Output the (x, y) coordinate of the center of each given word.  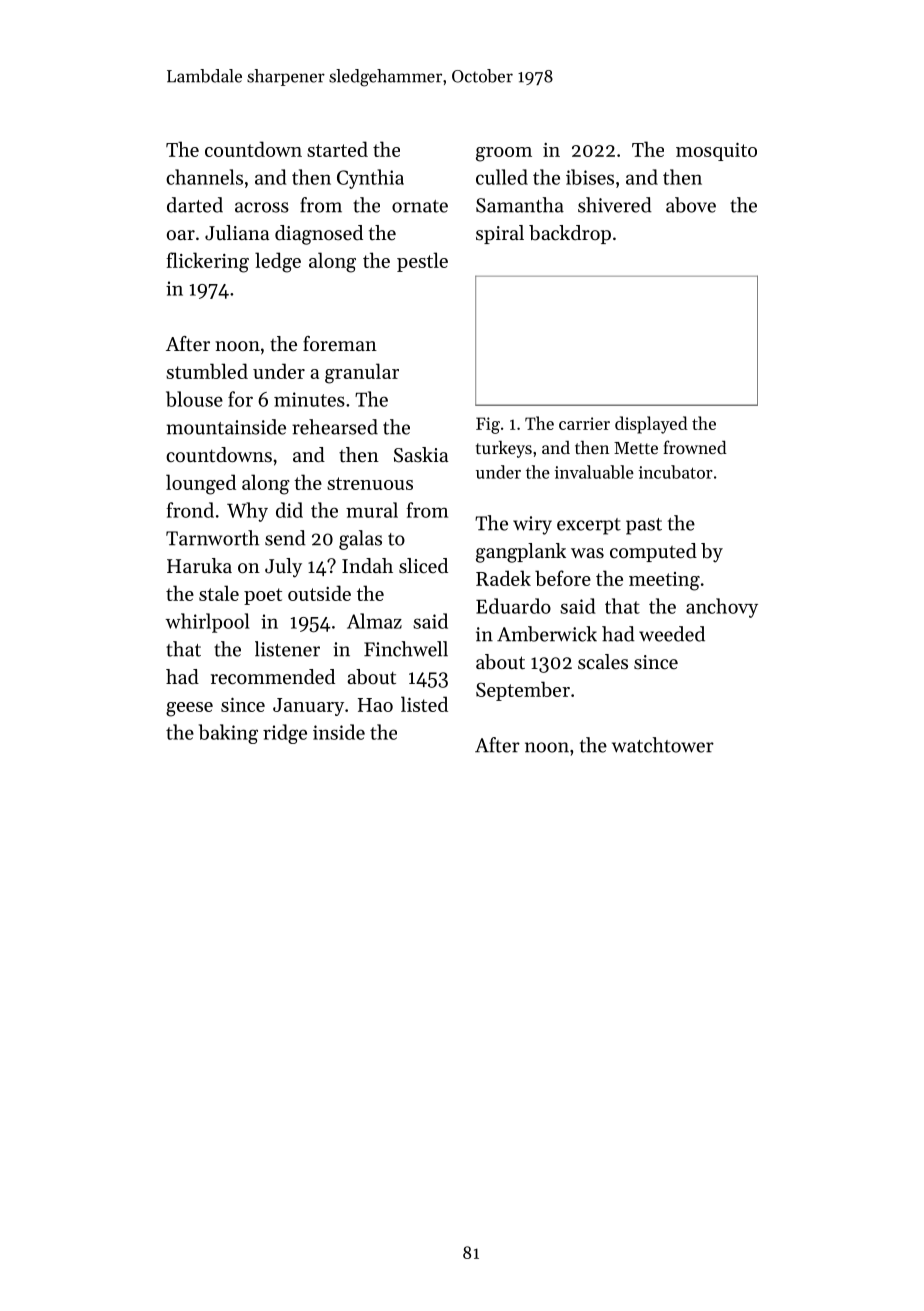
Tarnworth (212, 538)
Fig (488, 425)
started (337, 149)
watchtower (663, 745)
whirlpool (207, 623)
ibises (590, 177)
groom (504, 154)
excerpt (589, 526)
